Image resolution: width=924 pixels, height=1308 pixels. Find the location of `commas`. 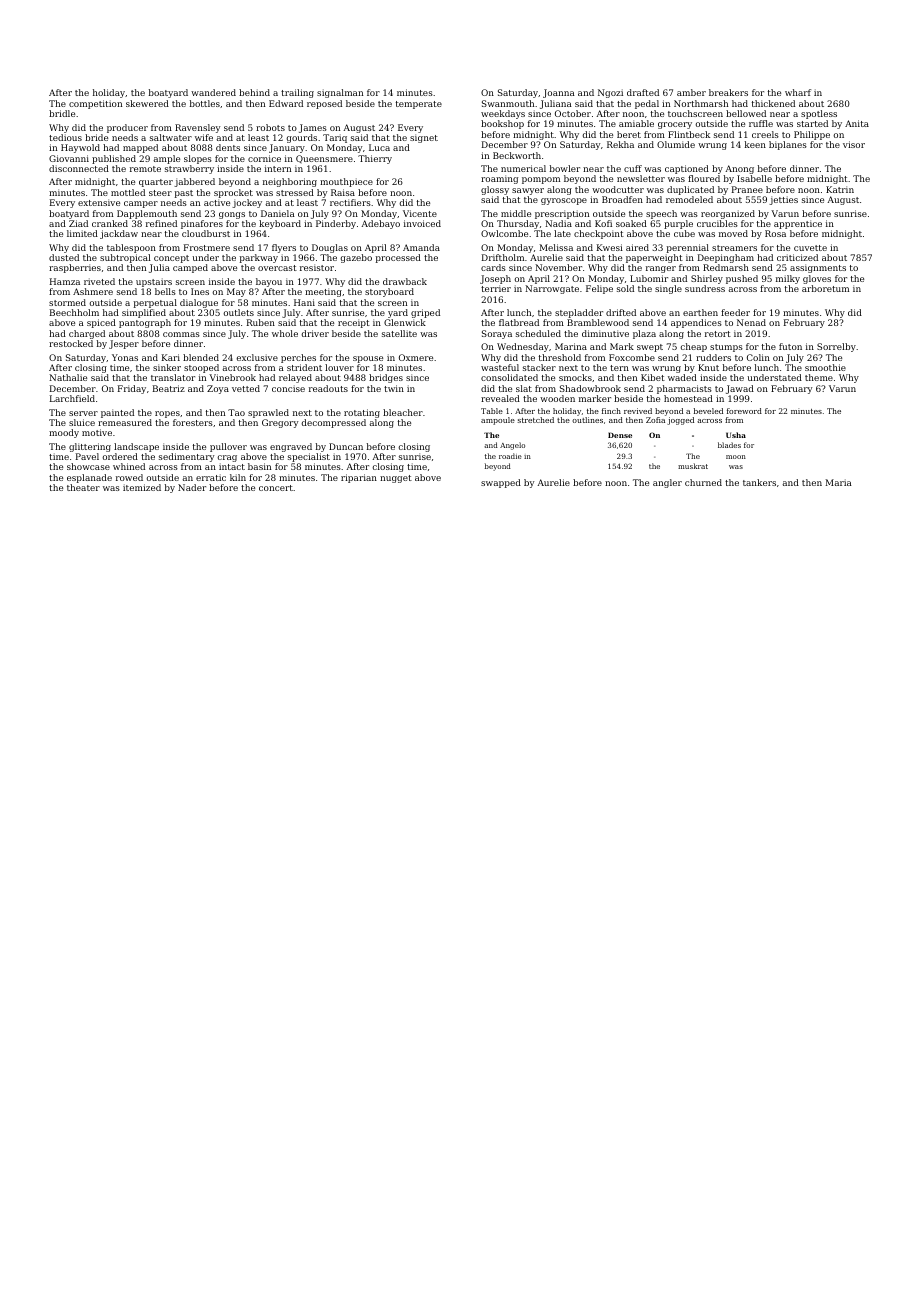

commas is located at coordinates (181, 334).
